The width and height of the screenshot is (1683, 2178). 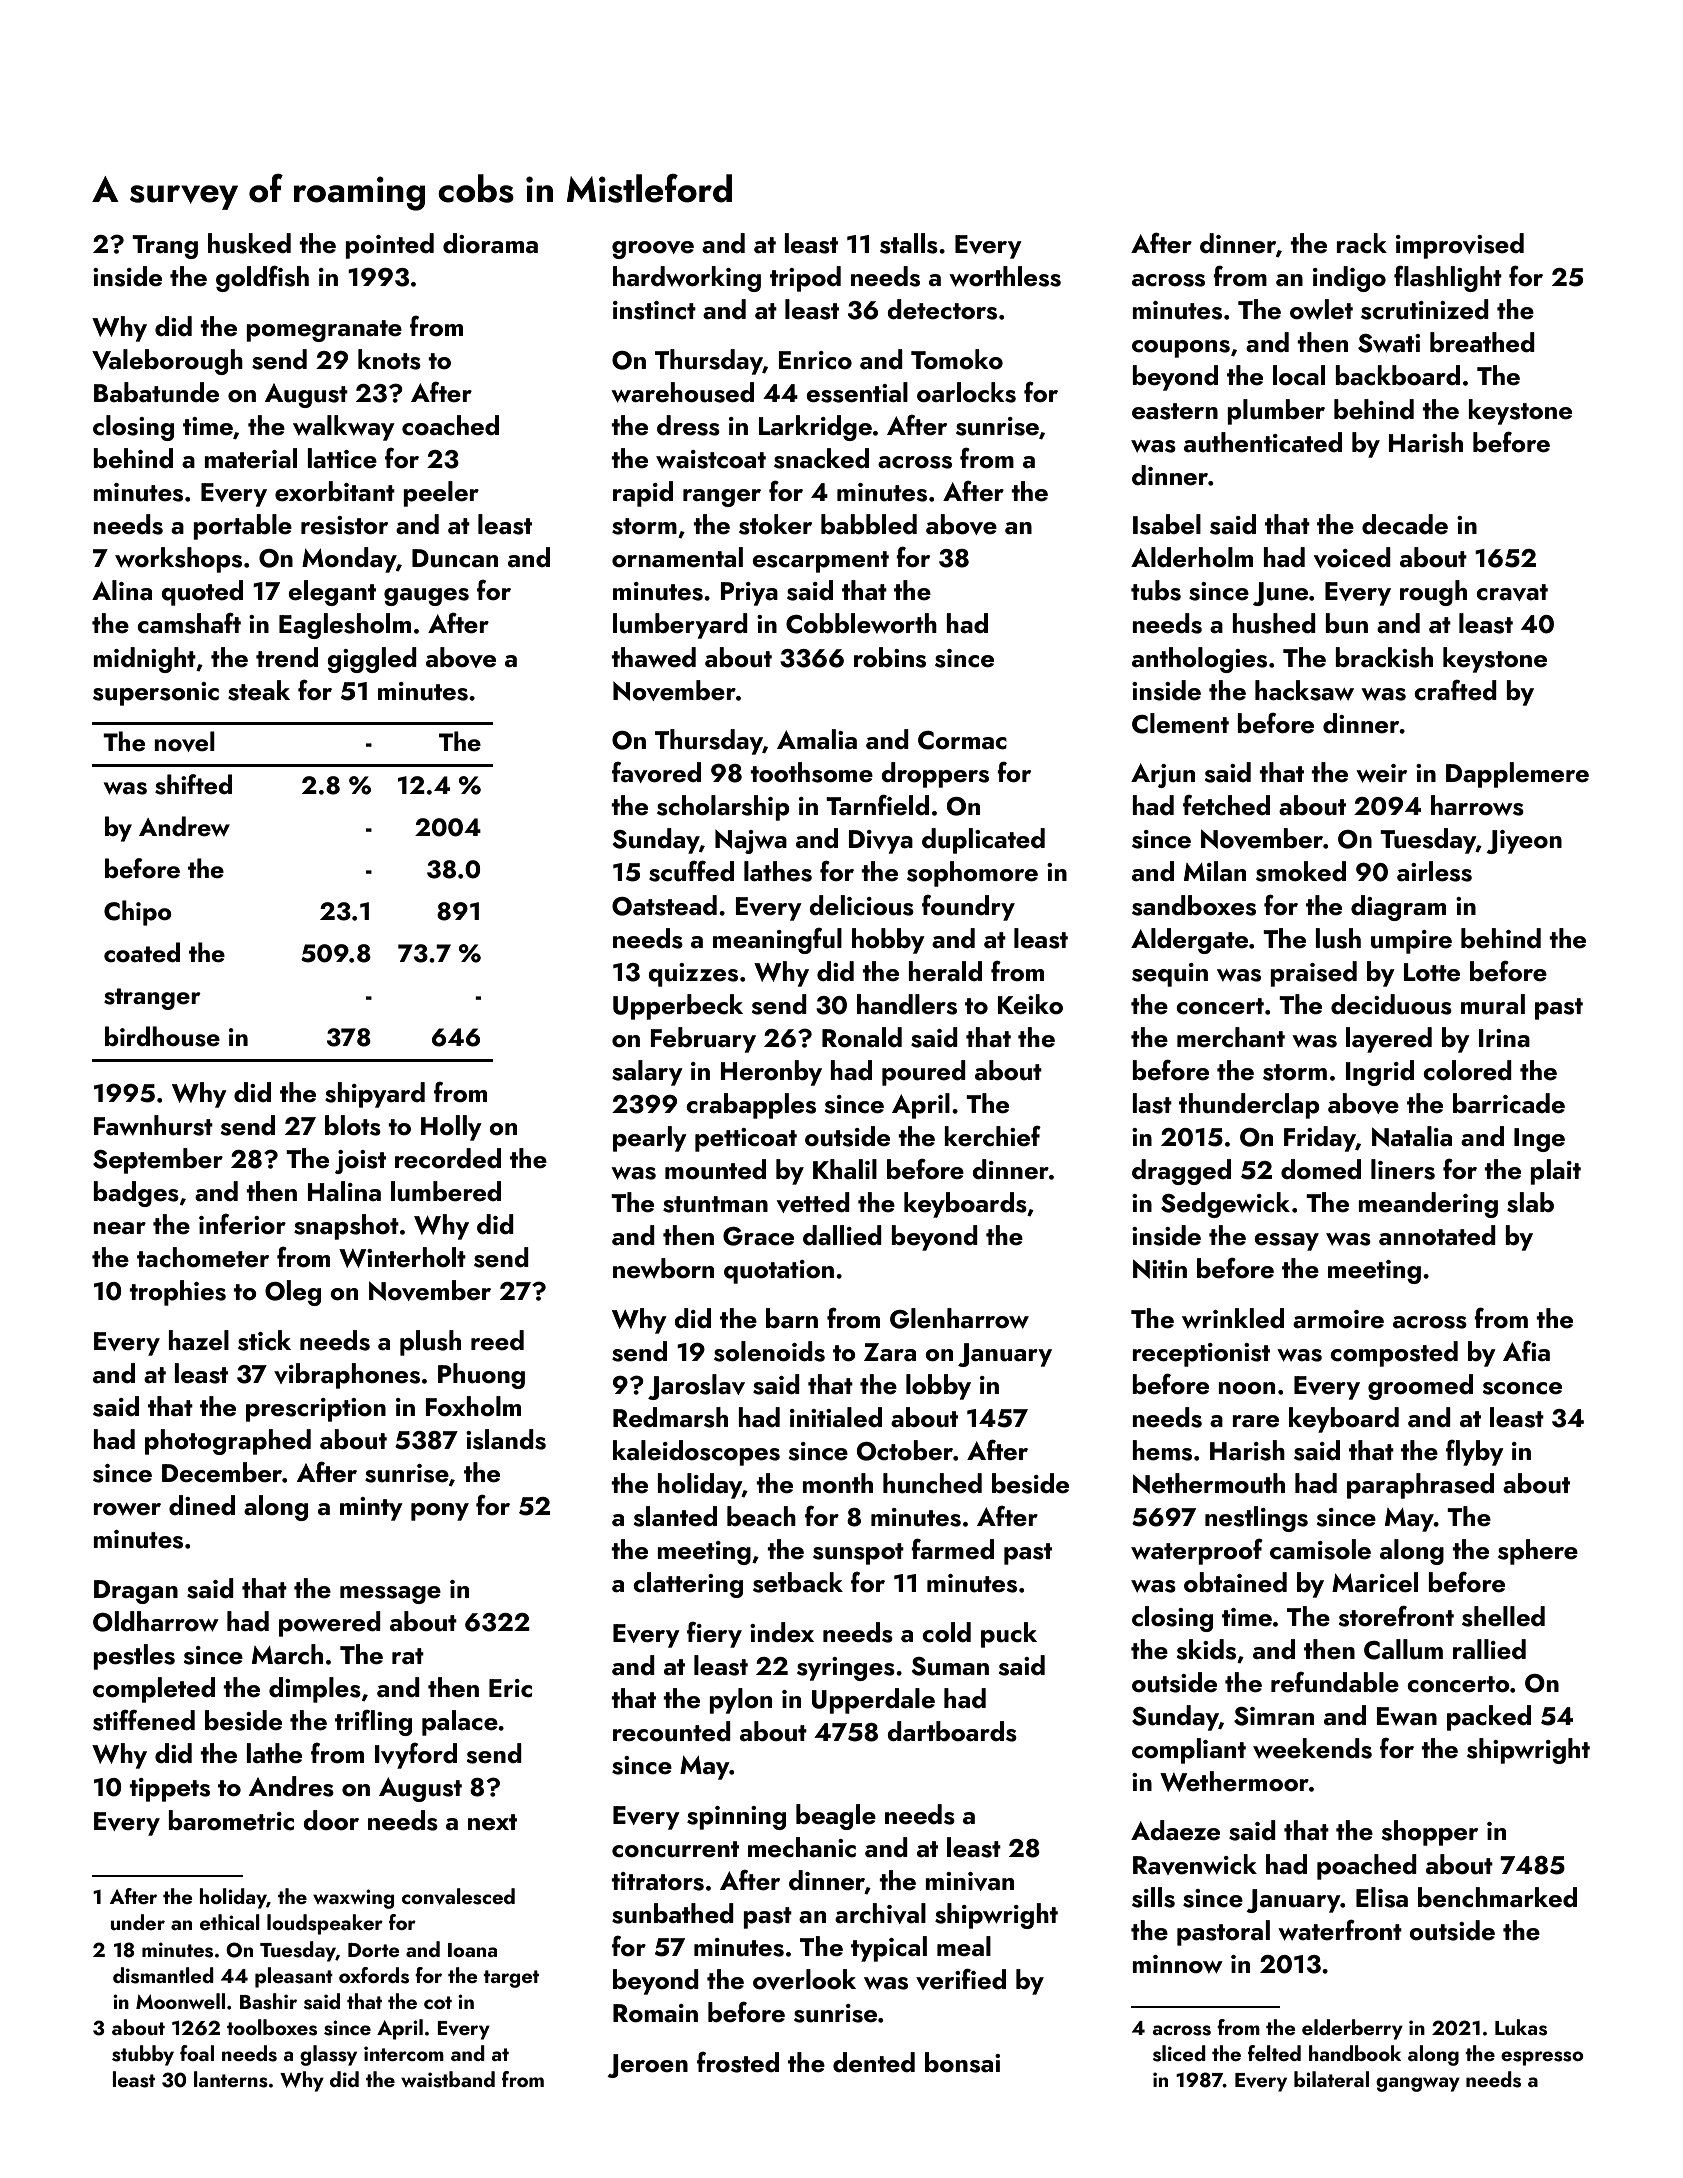 What do you see at coordinates (1005, 276) in the screenshot?
I see `worthless` at bounding box center [1005, 276].
